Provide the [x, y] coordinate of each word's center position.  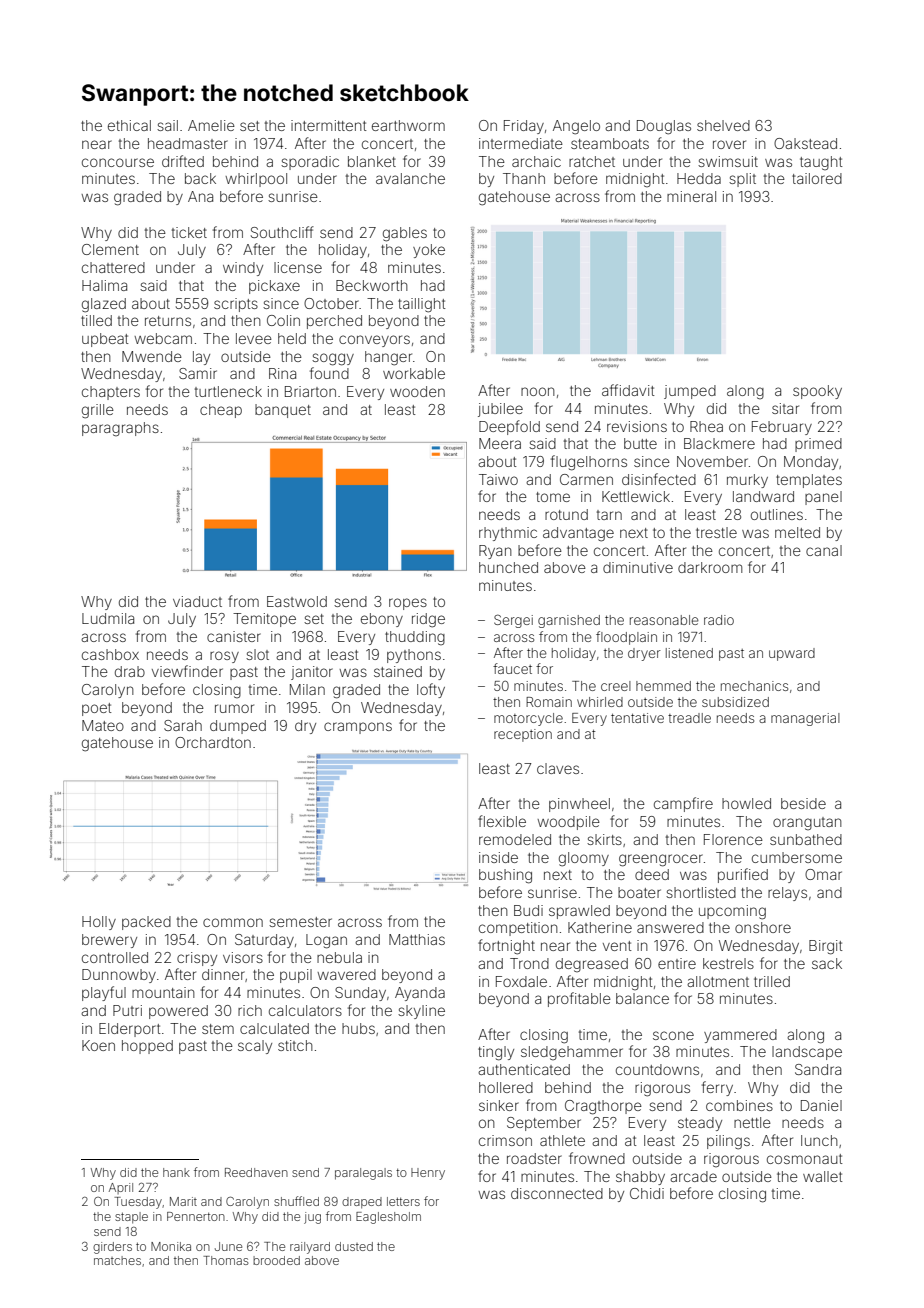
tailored [817, 178]
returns [168, 321]
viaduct [197, 601]
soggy [333, 359]
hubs [358, 1028]
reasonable [664, 620]
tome [553, 497]
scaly [255, 1047]
